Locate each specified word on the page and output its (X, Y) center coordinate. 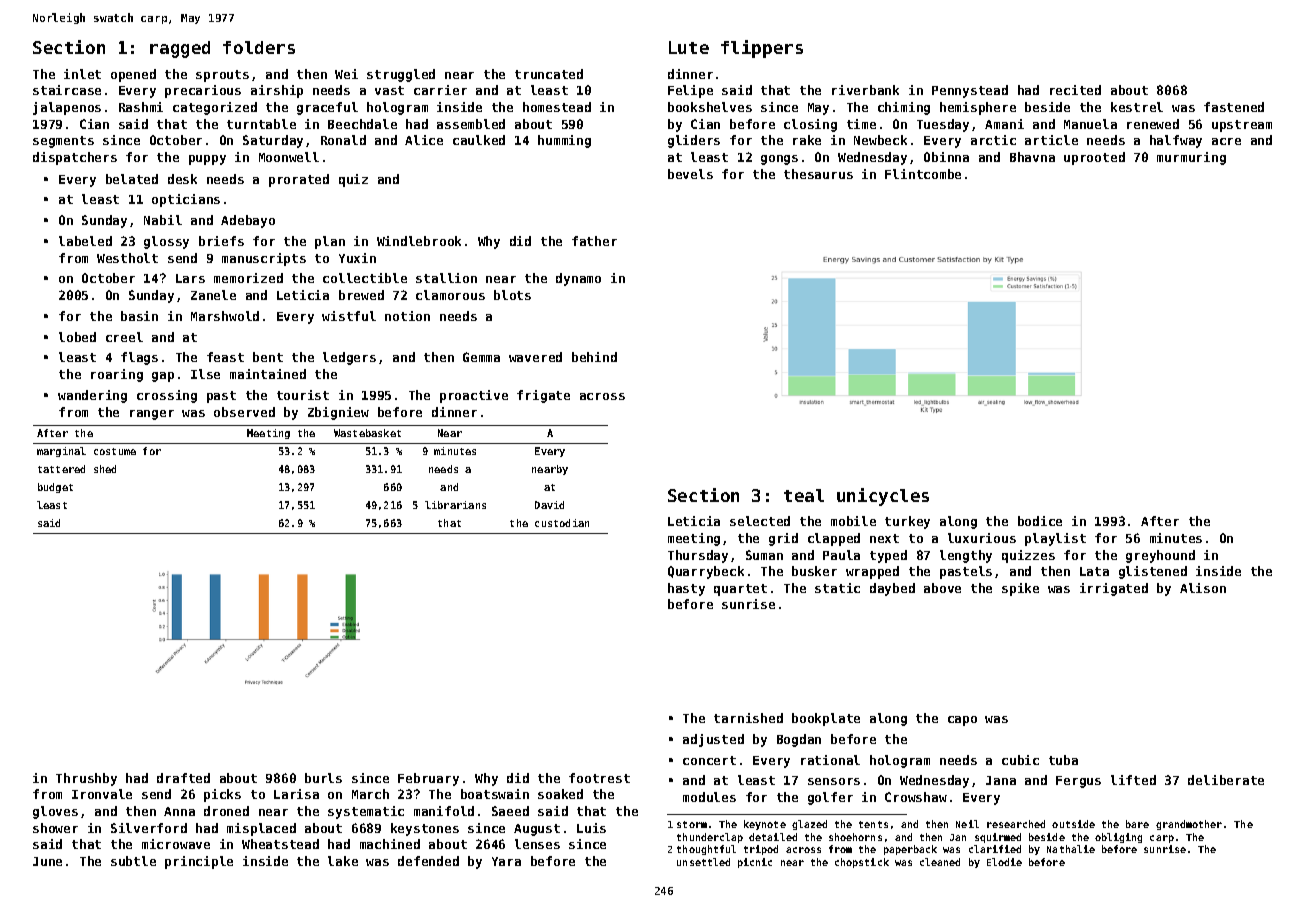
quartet (740, 590)
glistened (1153, 572)
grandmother (1189, 825)
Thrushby (86, 779)
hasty (686, 589)
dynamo (578, 279)
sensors (834, 781)
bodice (1040, 521)
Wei (346, 74)
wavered (535, 357)
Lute (689, 47)
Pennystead (970, 91)
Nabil (163, 220)
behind (594, 357)
